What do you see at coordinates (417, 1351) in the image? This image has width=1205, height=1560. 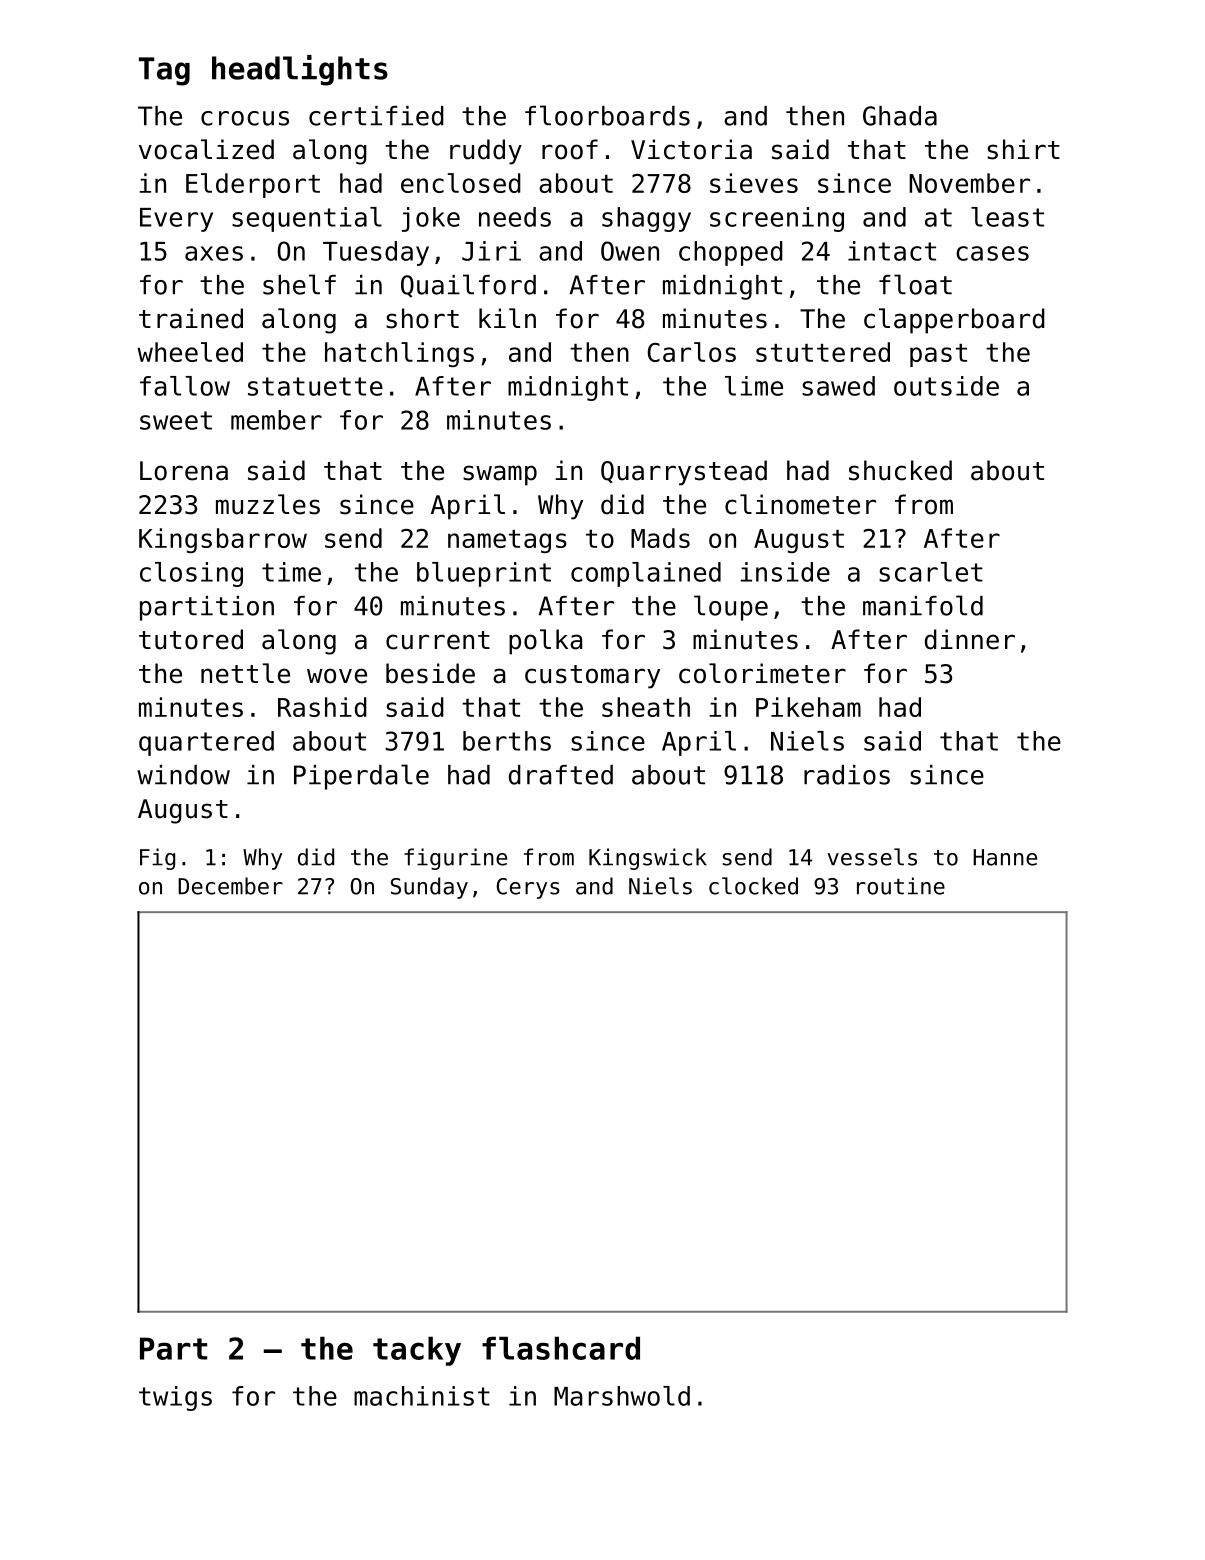 I see `tacky` at bounding box center [417, 1351].
